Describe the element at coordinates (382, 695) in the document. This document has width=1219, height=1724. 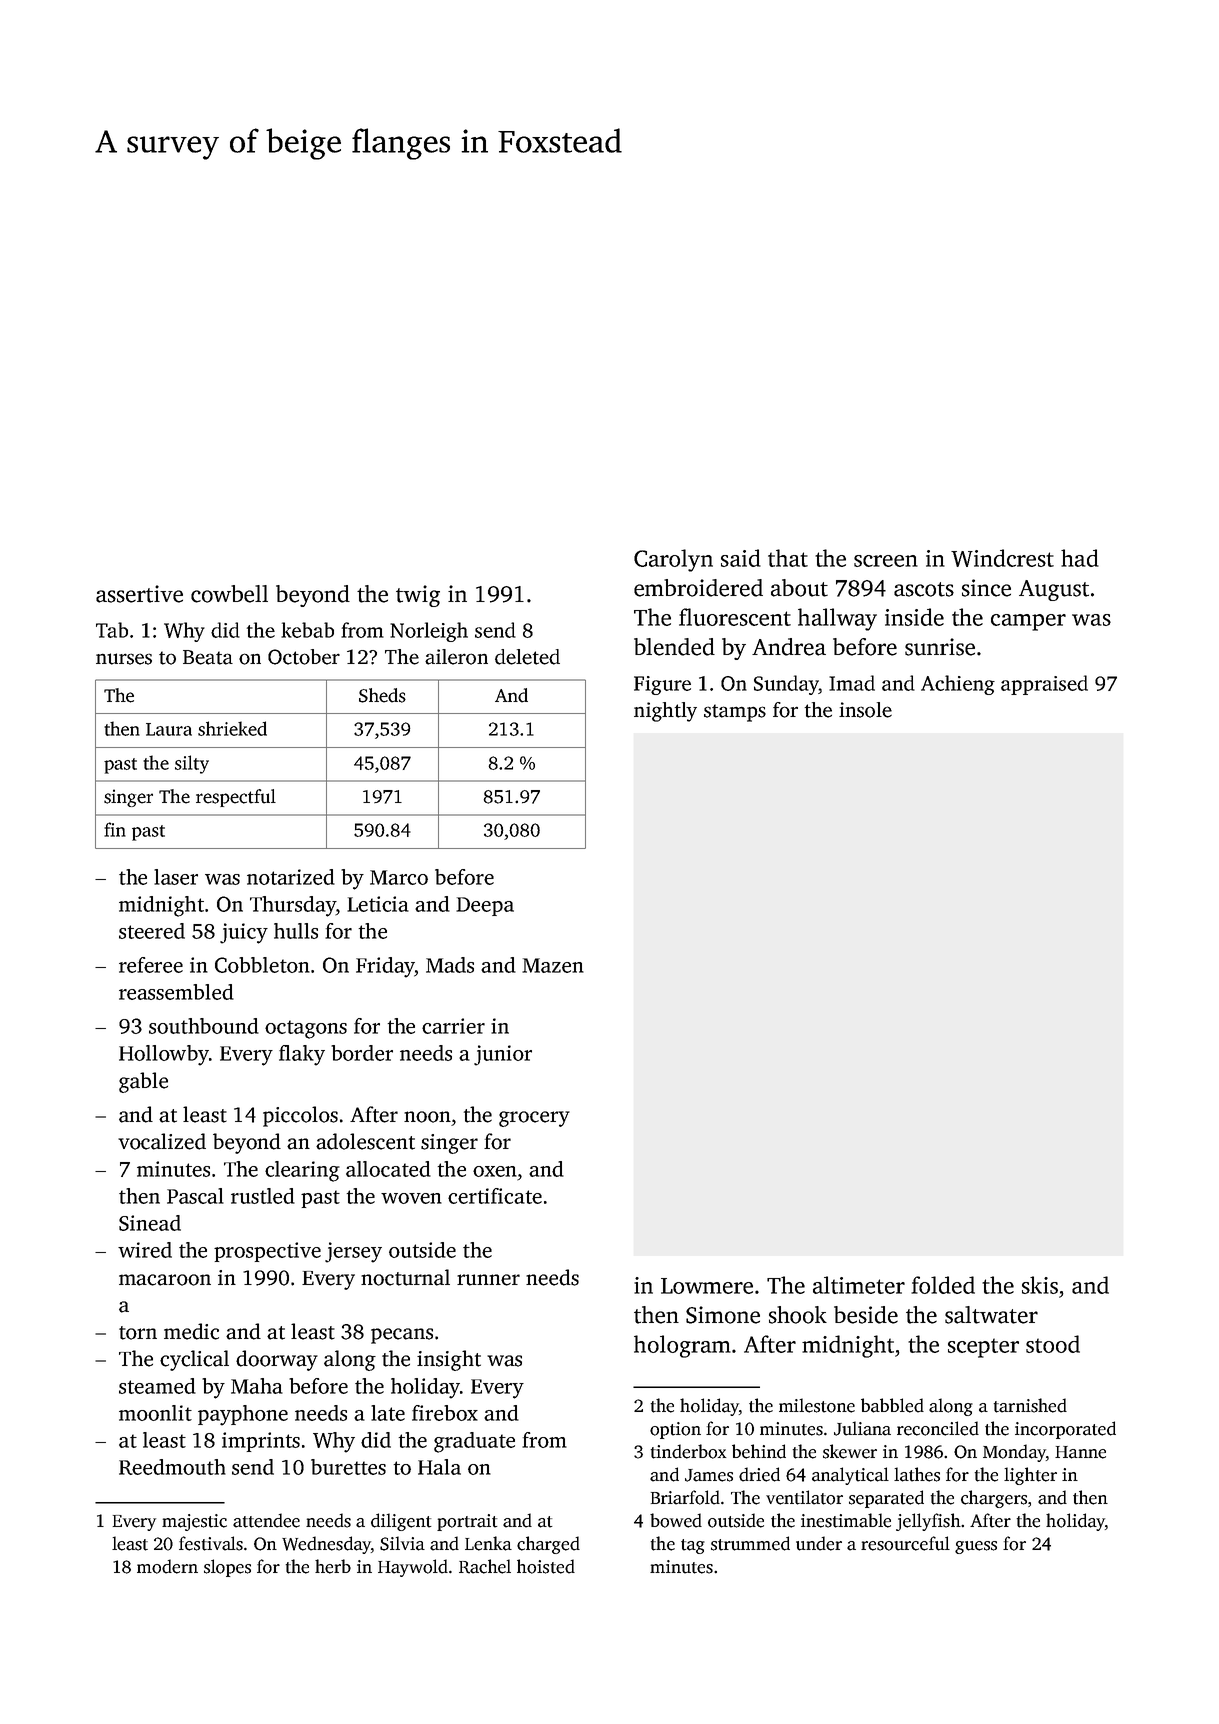
I see `Sheds` at that location.
